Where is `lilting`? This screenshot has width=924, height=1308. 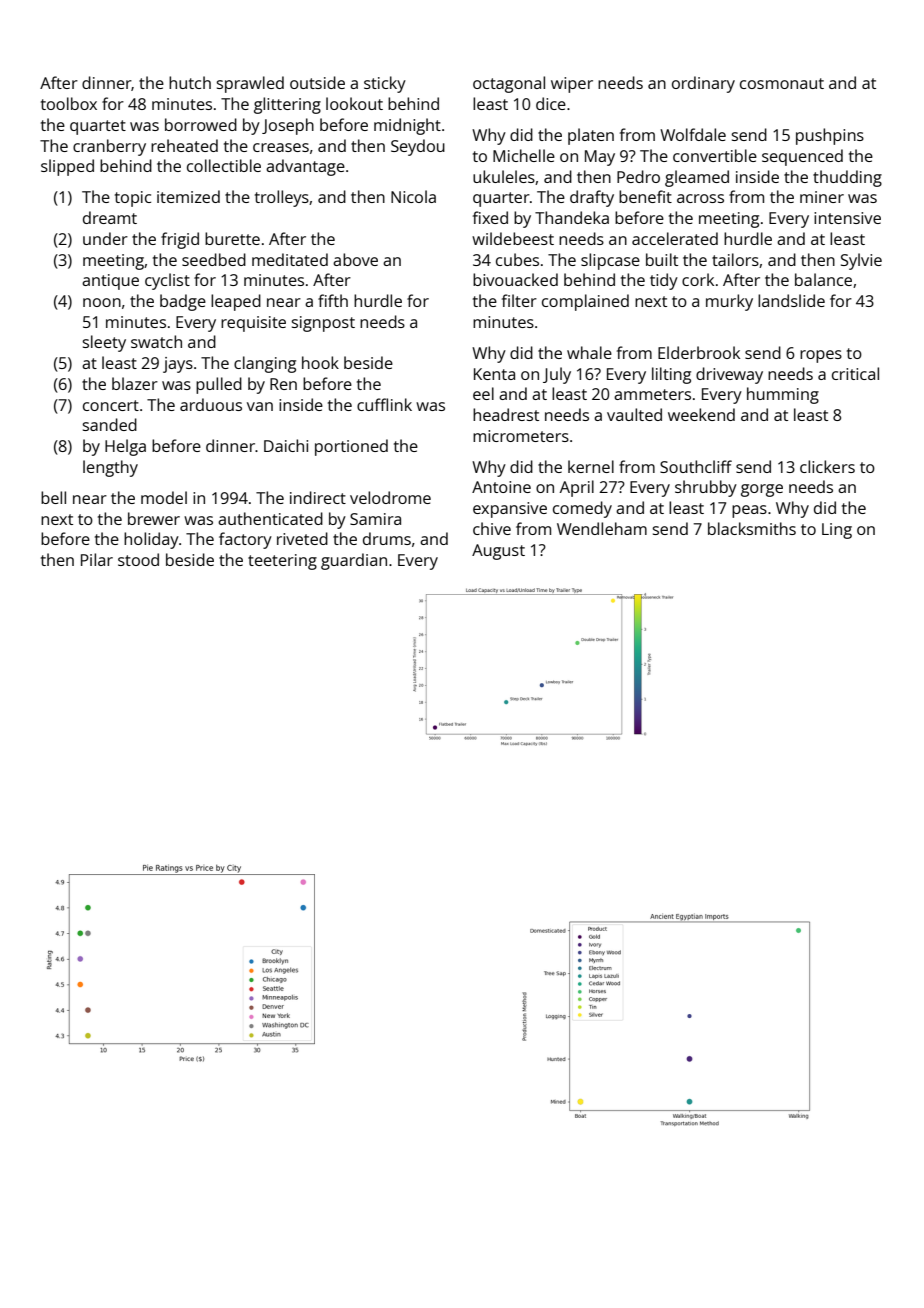
lilting is located at coordinates (671, 375).
